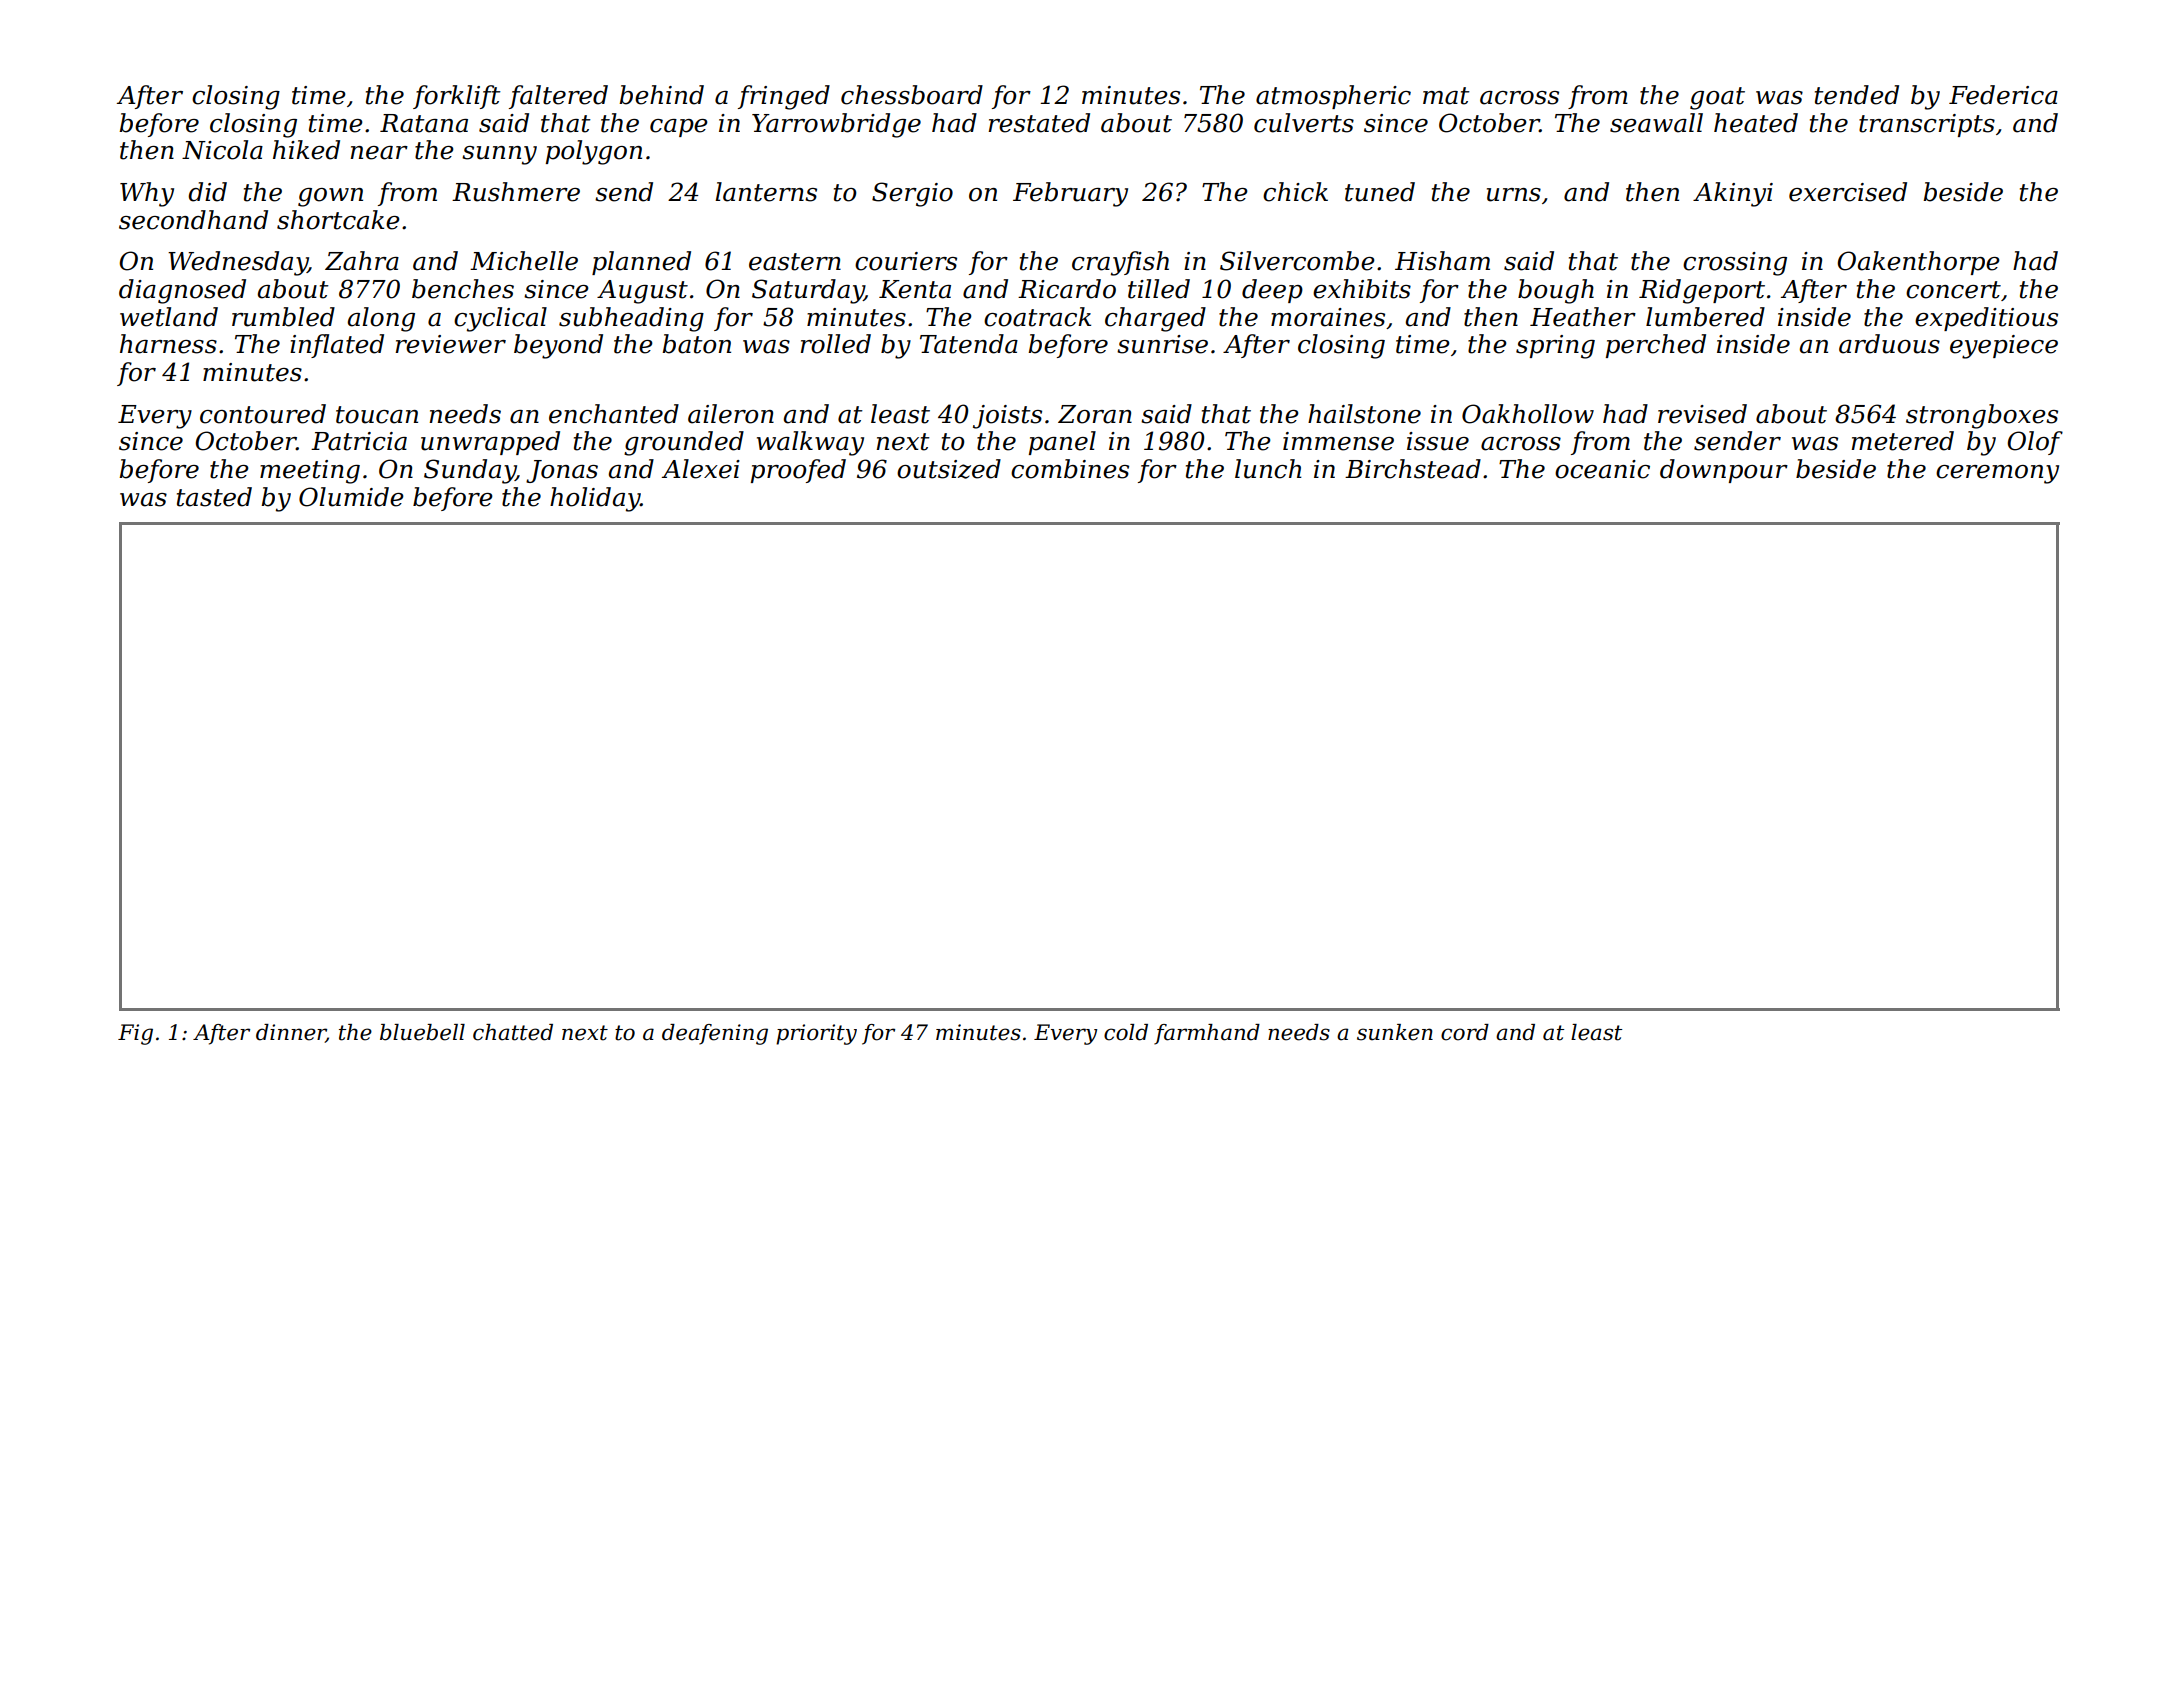 The image size is (2178, 1683). What do you see at coordinates (1070, 469) in the image?
I see `combines` at bounding box center [1070, 469].
